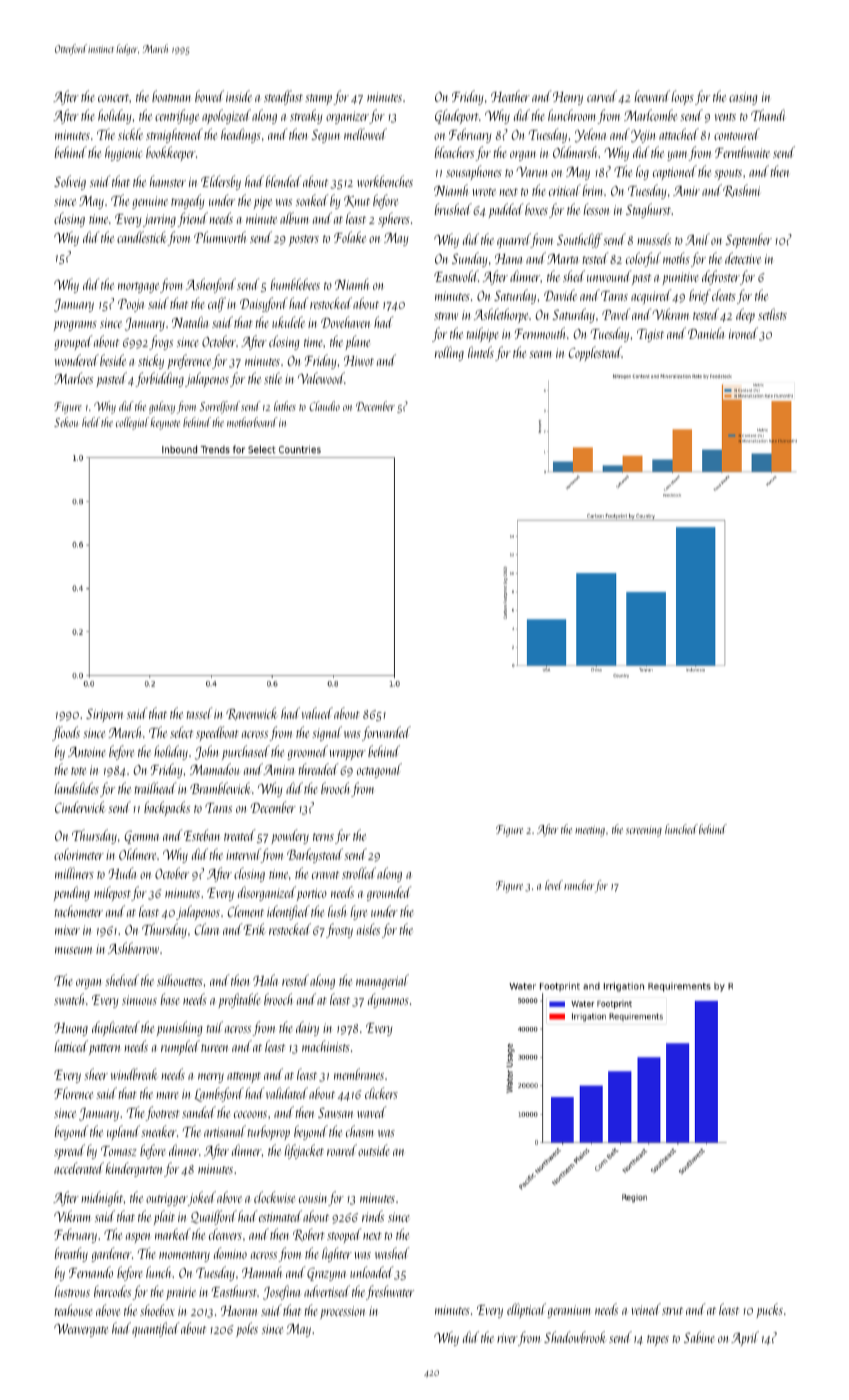 The width and height of the screenshot is (849, 1400). What do you see at coordinates (506, 210) in the screenshot?
I see `padded` at bounding box center [506, 210].
